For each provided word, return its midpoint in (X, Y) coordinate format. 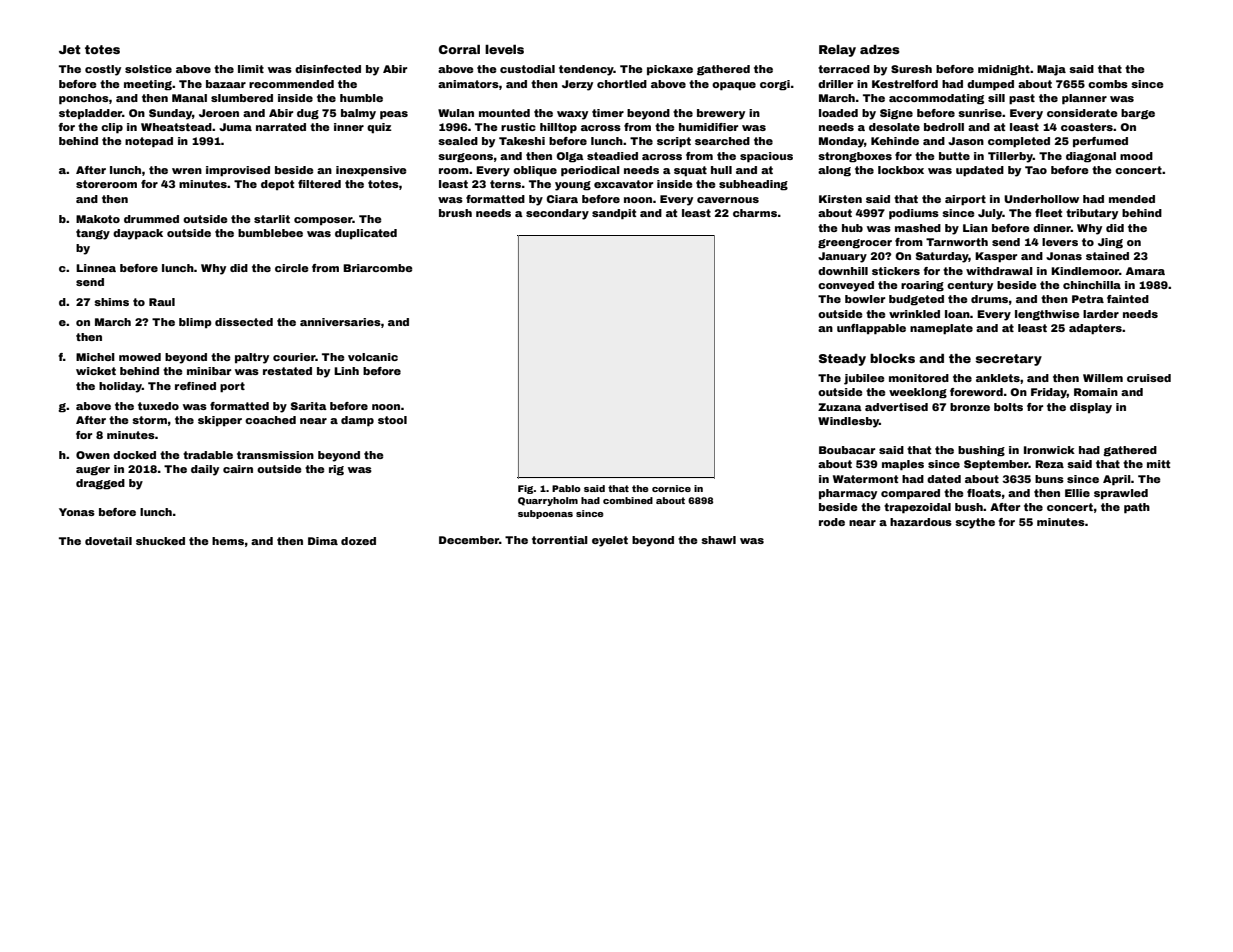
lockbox (901, 170)
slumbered (242, 98)
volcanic (373, 357)
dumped (990, 85)
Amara (1145, 271)
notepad (149, 142)
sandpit (614, 214)
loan (957, 314)
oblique (535, 171)
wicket (96, 371)
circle (292, 268)
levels (504, 49)
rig (336, 470)
